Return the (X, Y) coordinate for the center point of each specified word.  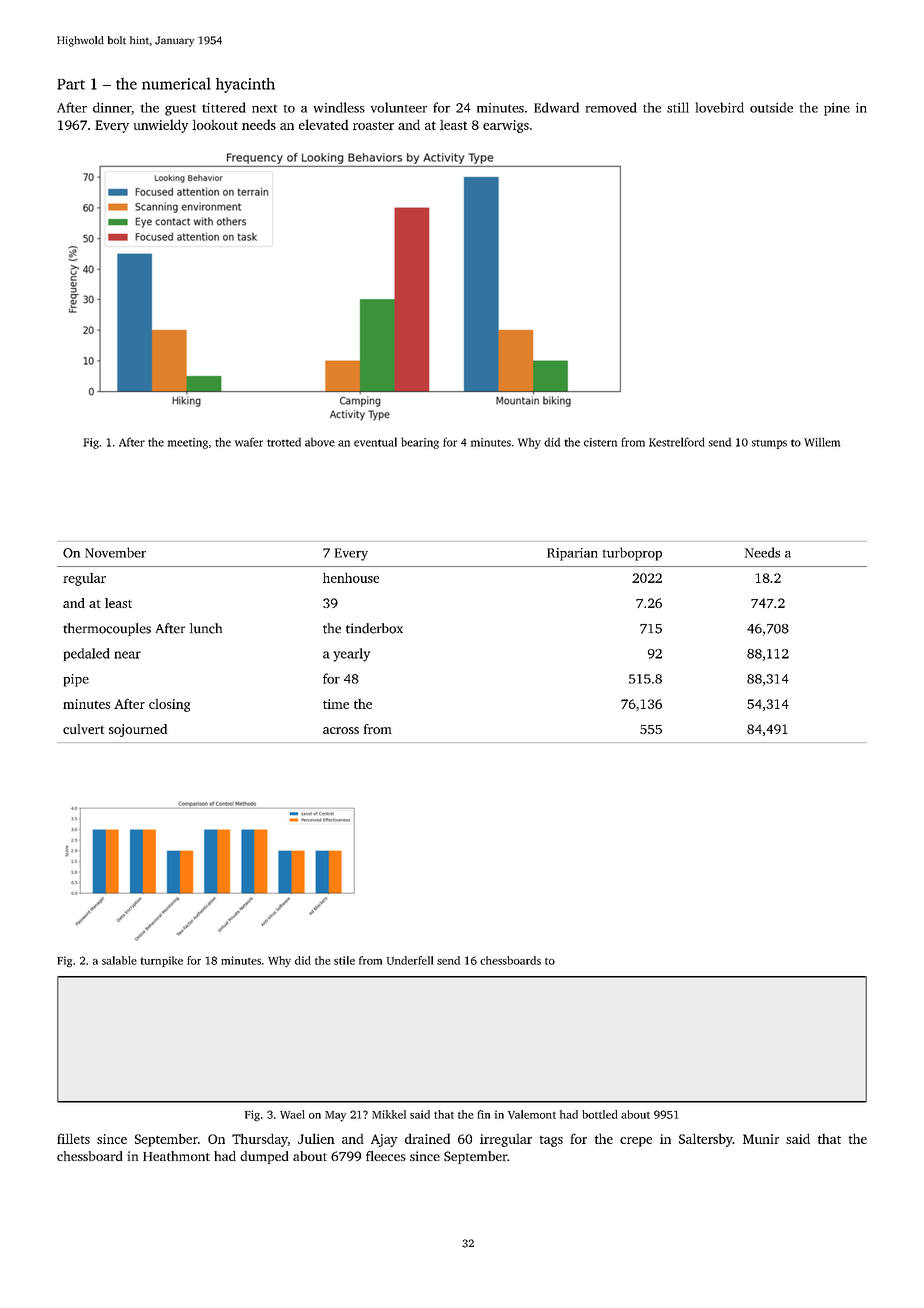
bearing (420, 443)
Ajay (384, 1140)
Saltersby (706, 1140)
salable (119, 960)
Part (71, 84)
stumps (769, 444)
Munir (761, 1139)
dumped (264, 1157)
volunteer (399, 107)
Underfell (410, 960)
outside (771, 107)
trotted (284, 442)
